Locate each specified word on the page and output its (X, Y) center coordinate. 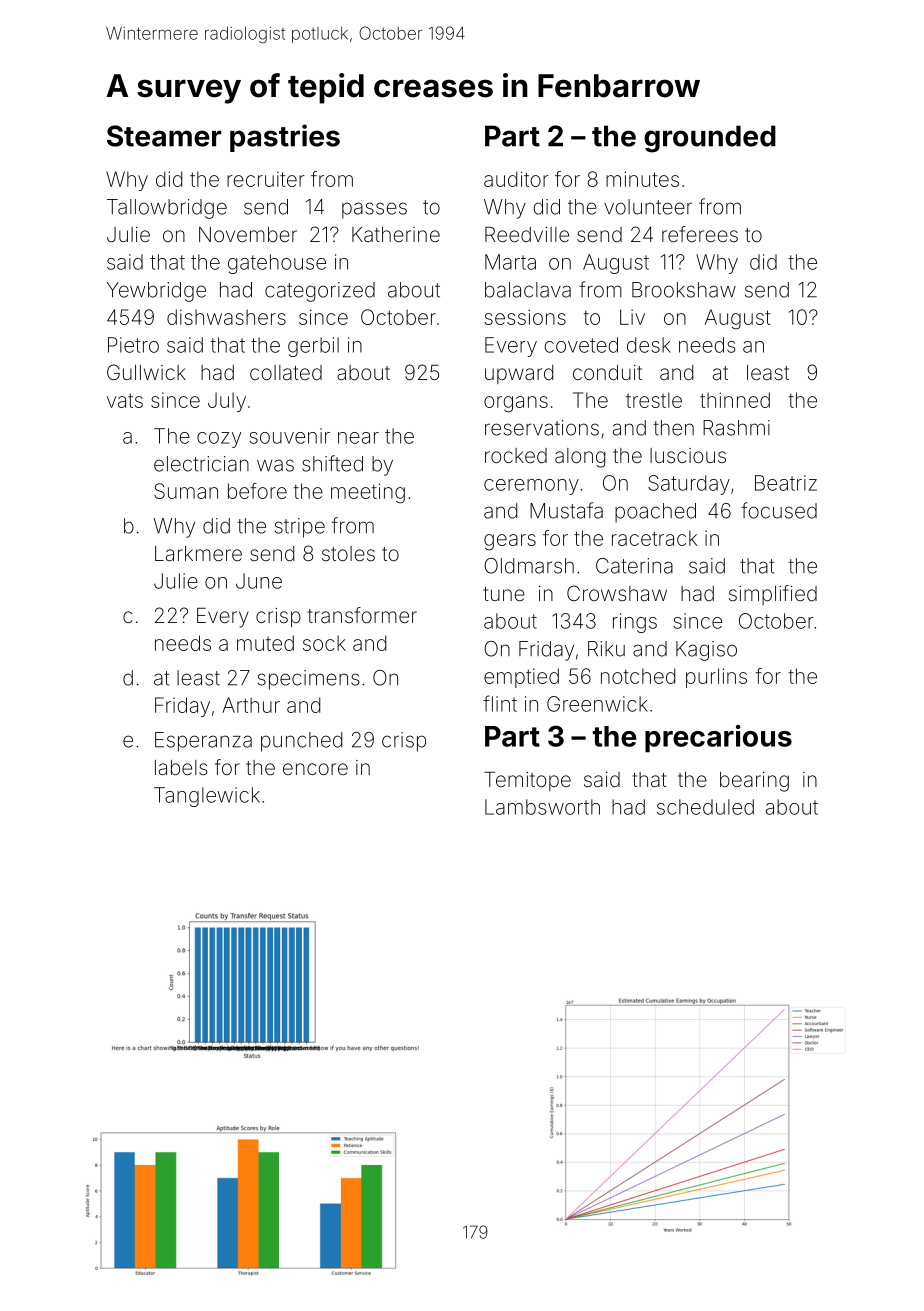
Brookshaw (684, 290)
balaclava (528, 290)
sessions (525, 317)
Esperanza (203, 742)
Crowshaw (617, 593)
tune (504, 594)
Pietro (133, 345)
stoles (348, 553)
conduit (607, 372)
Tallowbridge (167, 209)
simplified (773, 595)
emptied (521, 678)
